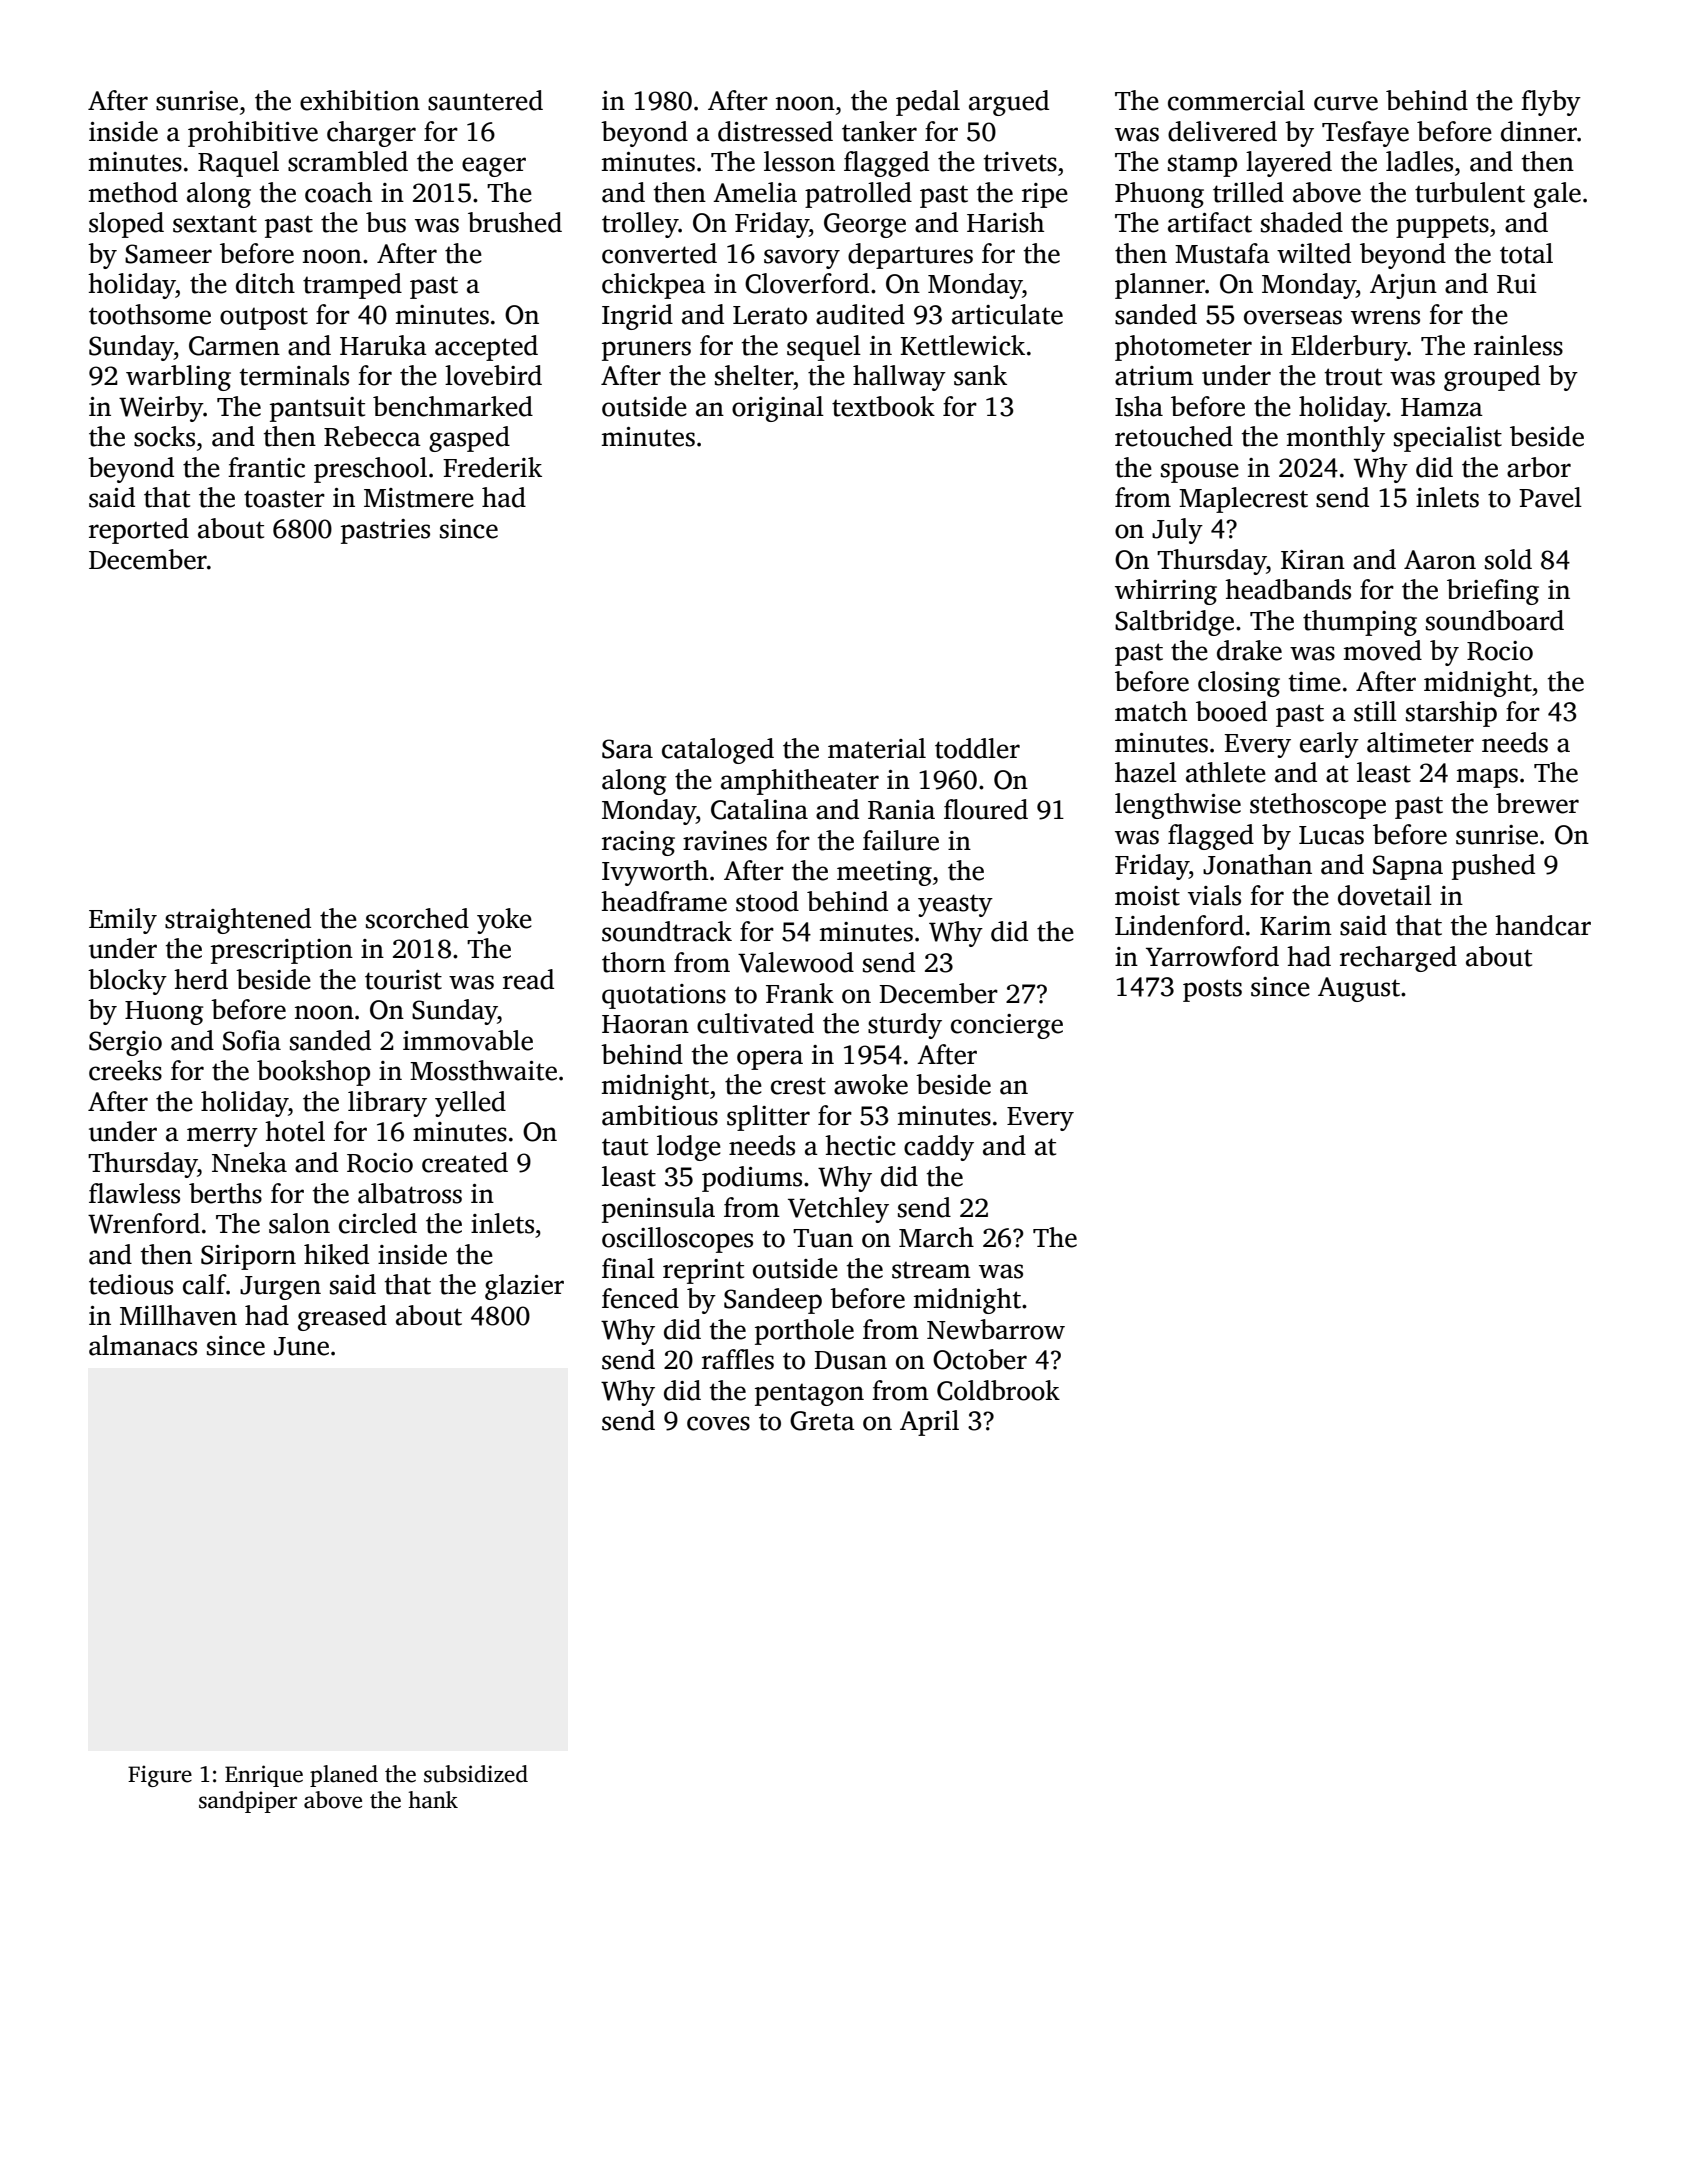 The height and width of the document is (2178, 1683). What do you see at coordinates (1200, 473) in the document?
I see `spouse` at bounding box center [1200, 473].
